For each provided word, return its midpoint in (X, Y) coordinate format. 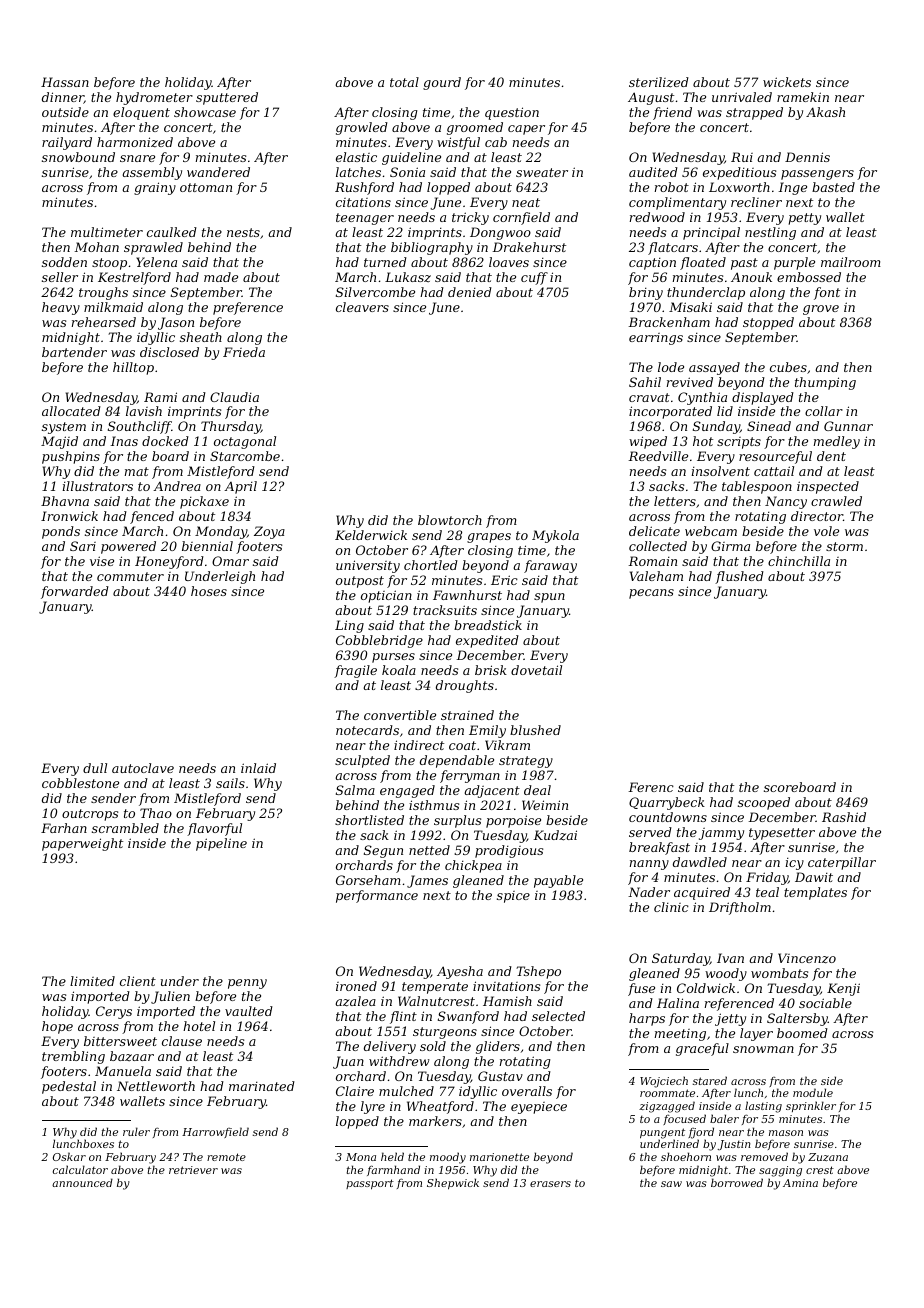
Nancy (786, 502)
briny (646, 293)
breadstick (488, 625)
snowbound (78, 157)
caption (652, 264)
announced (82, 1182)
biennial (207, 546)
